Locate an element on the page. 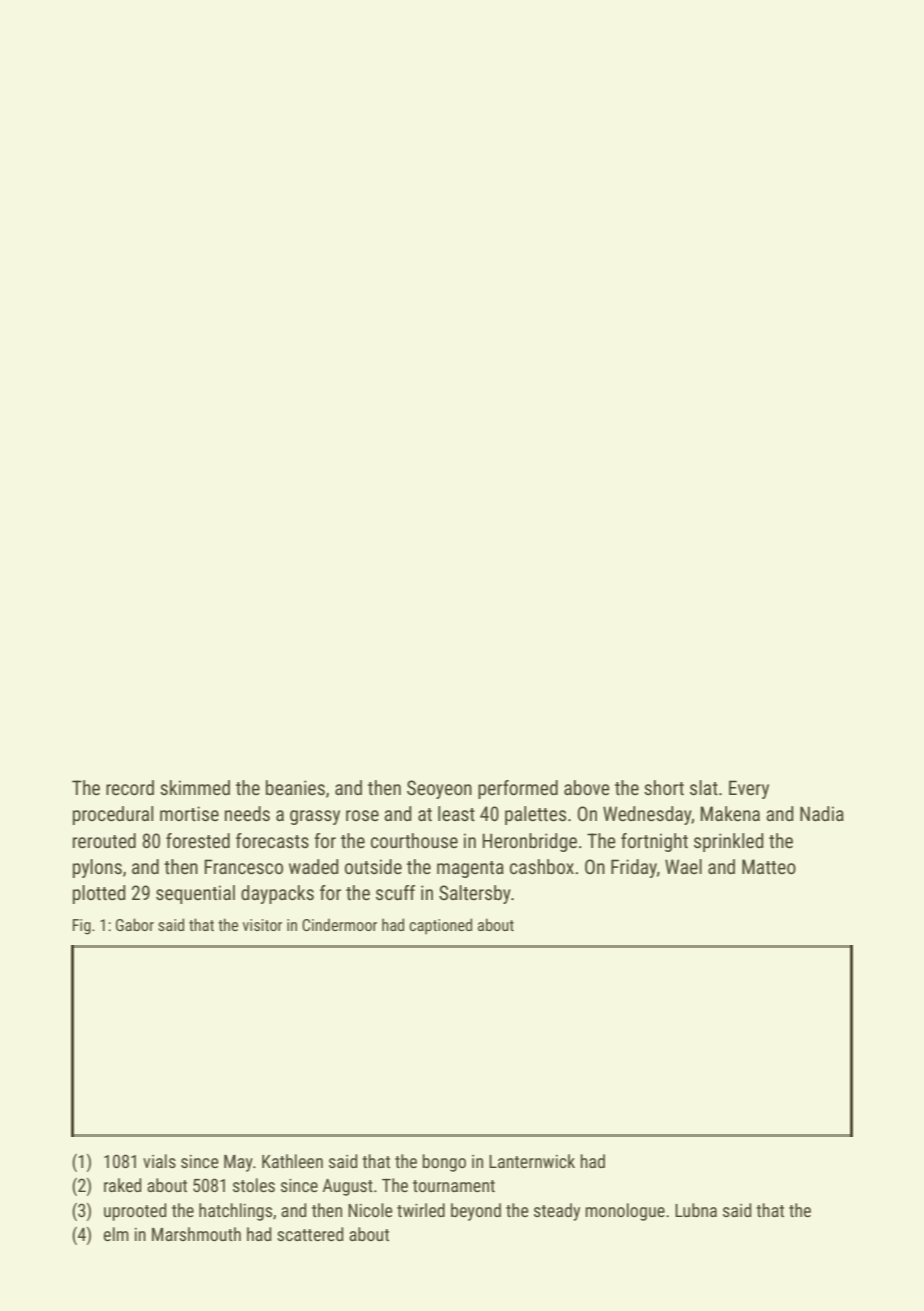  elm is located at coordinates (116, 1234).
